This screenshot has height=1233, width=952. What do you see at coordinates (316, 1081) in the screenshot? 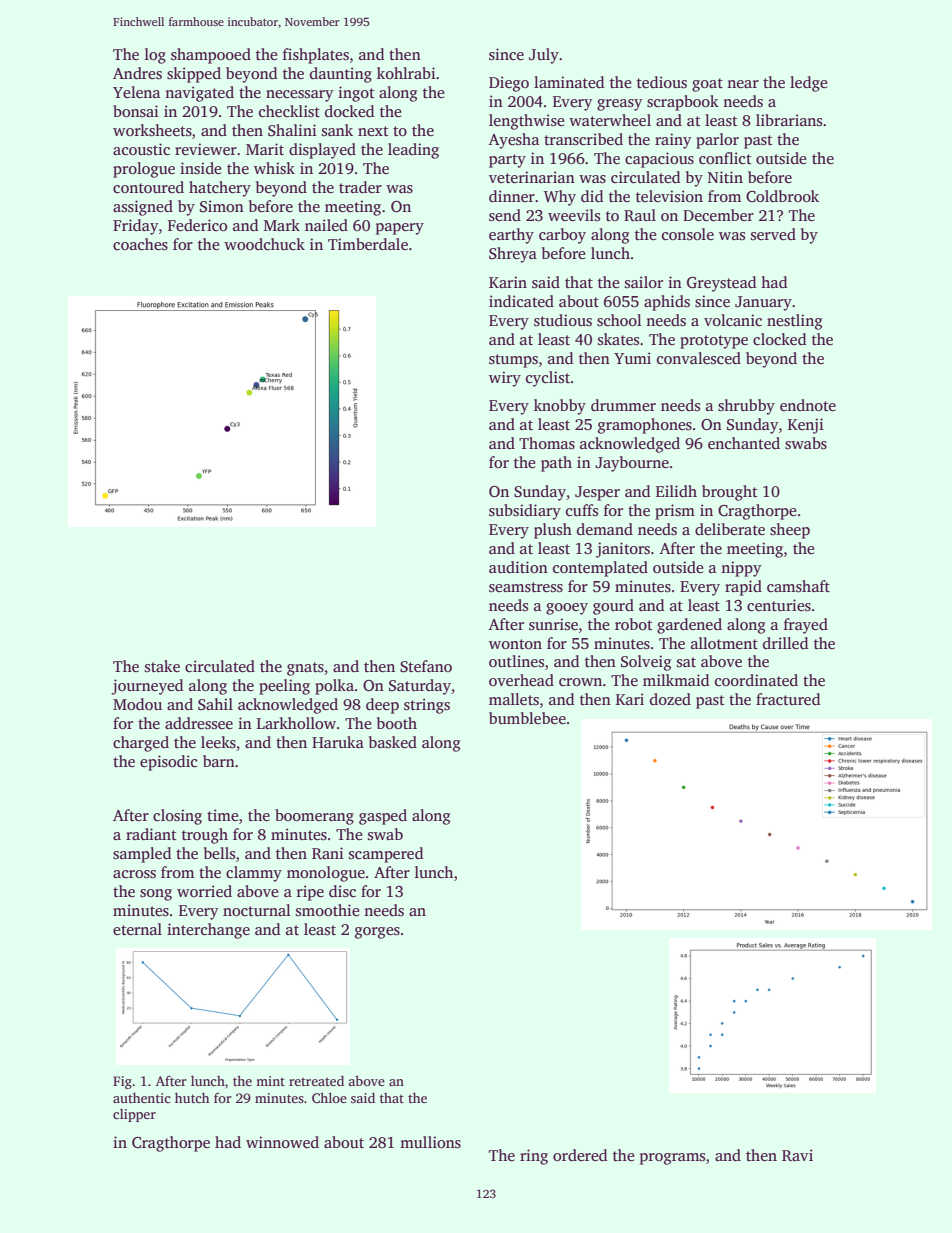
I see `retreated` at bounding box center [316, 1081].
